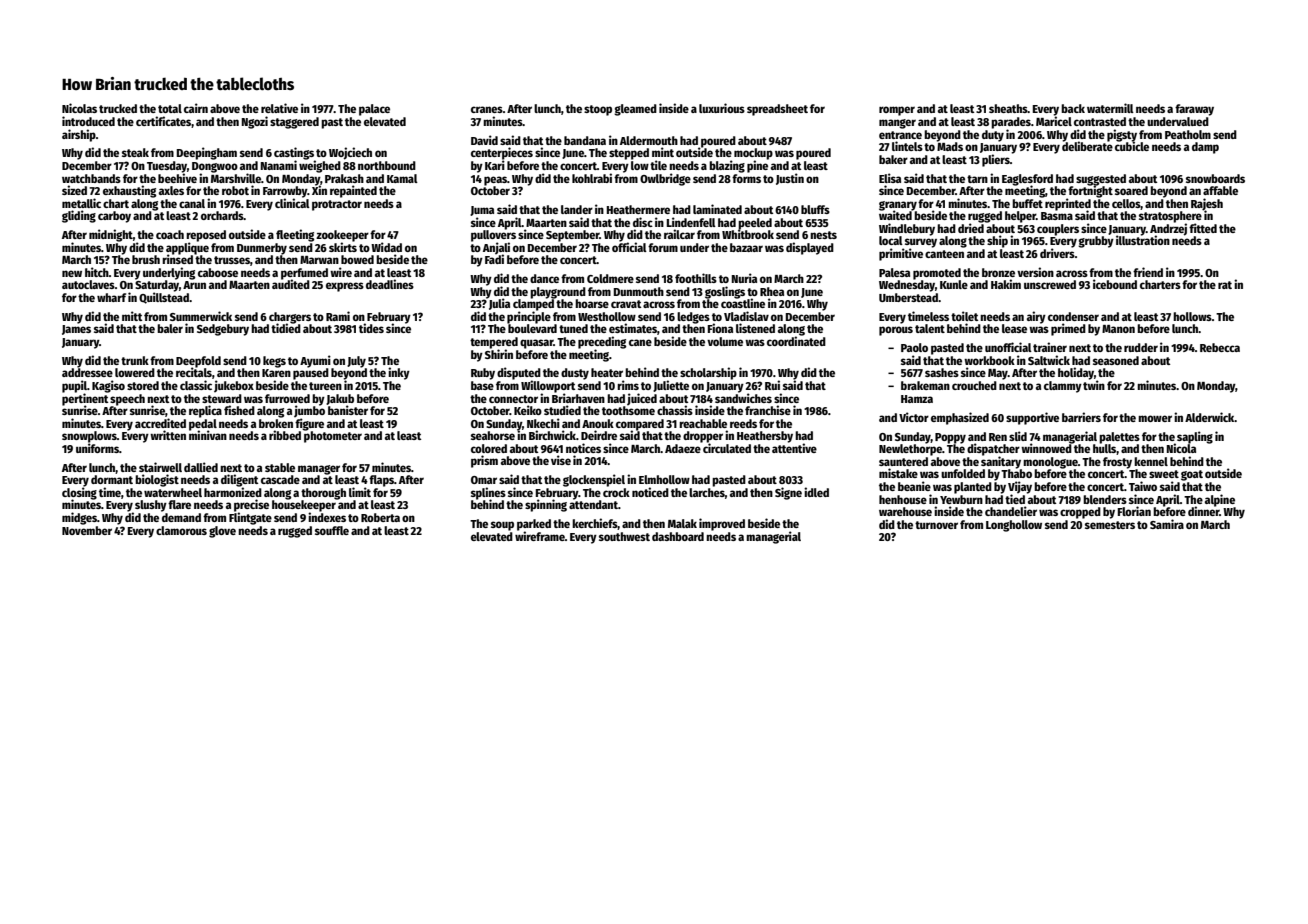 The width and height of the screenshot is (1308, 924). Describe the element at coordinates (356, 362) in the screenshot. I see `July` at that location.
